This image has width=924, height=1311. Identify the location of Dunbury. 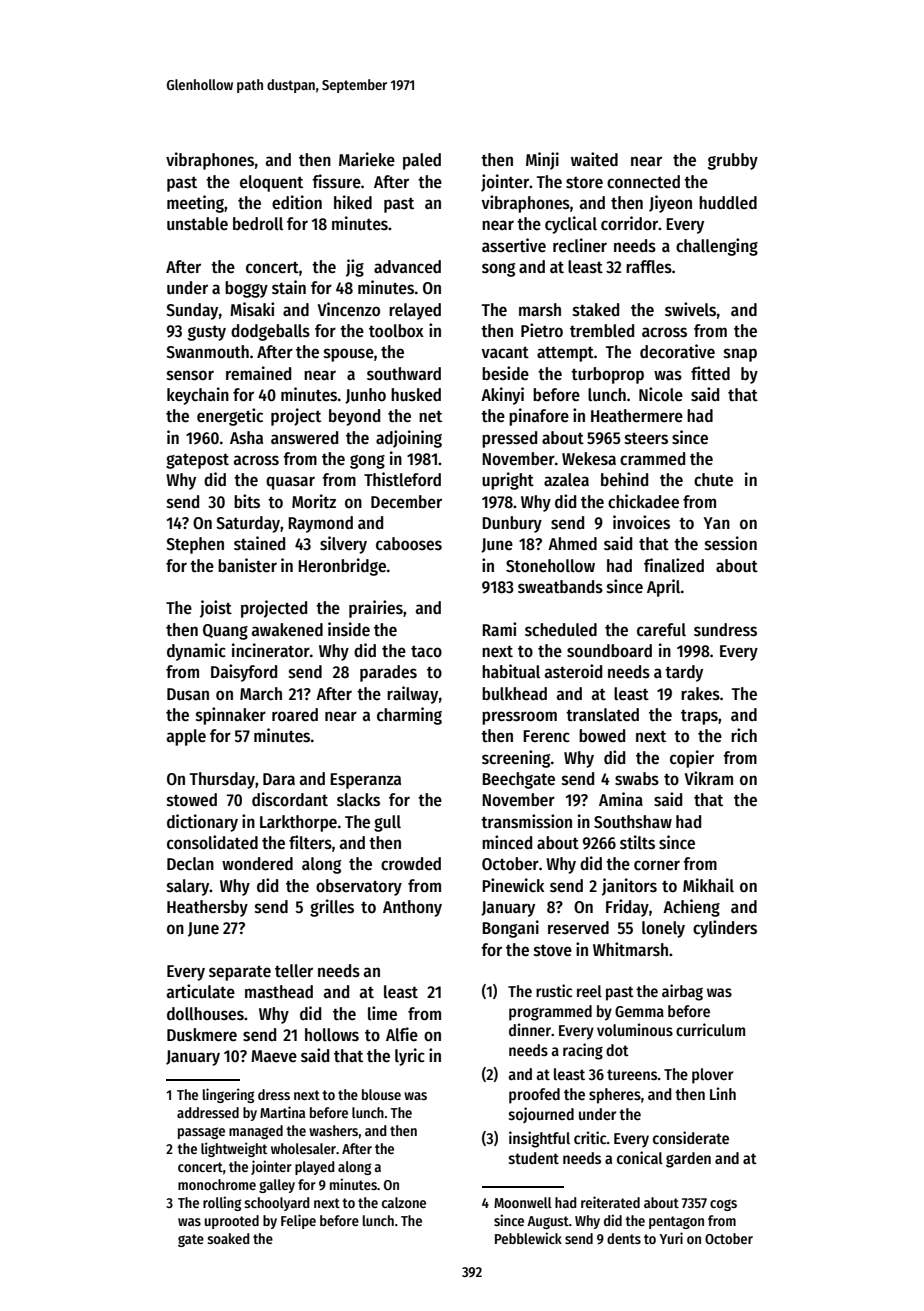
(512, 524).
